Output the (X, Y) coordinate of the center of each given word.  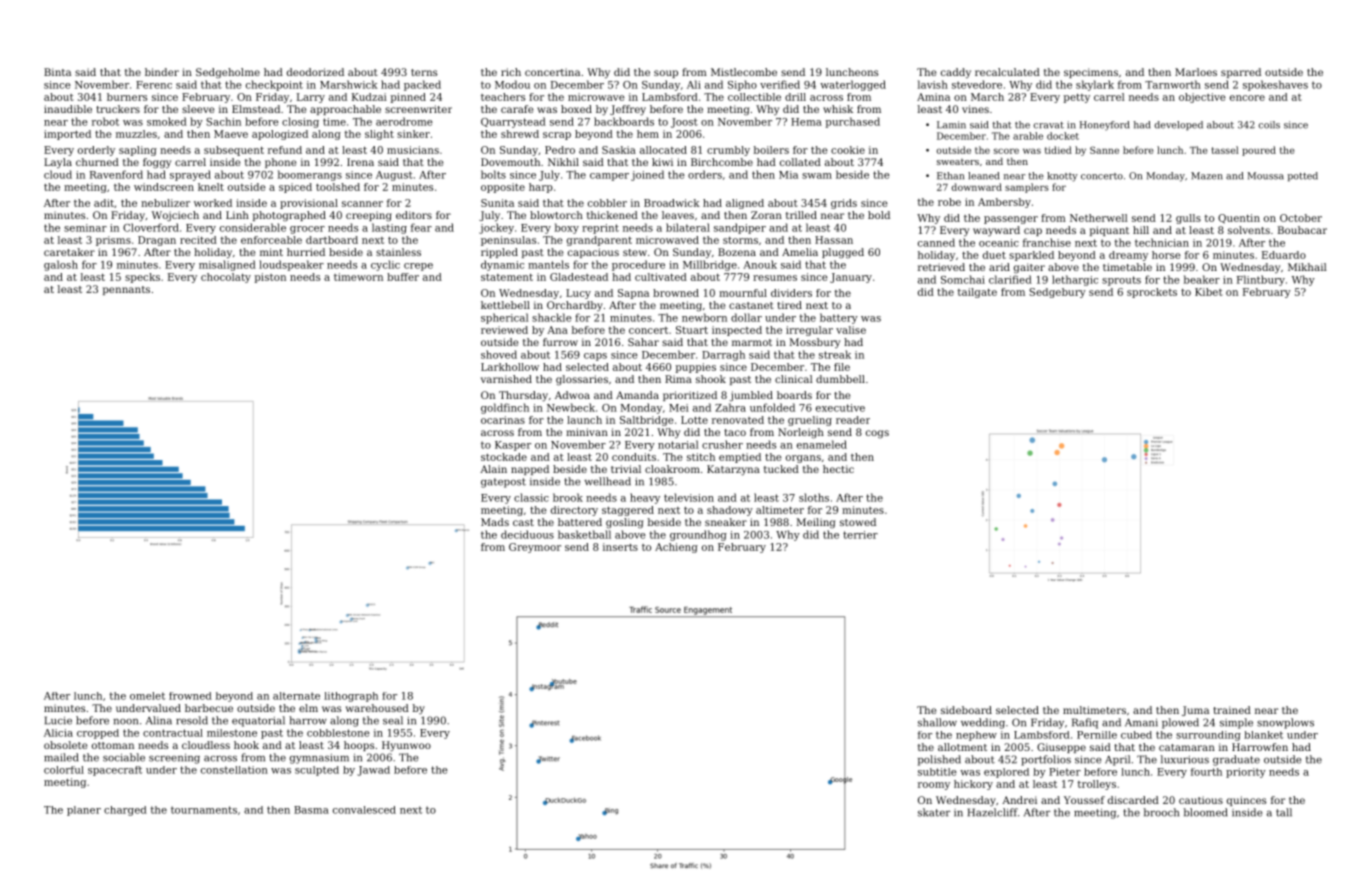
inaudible (68, 109)
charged (125, 811)
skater (934, 812)
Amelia (800, 252)
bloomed (1205, 812)
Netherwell (1099, 218)
